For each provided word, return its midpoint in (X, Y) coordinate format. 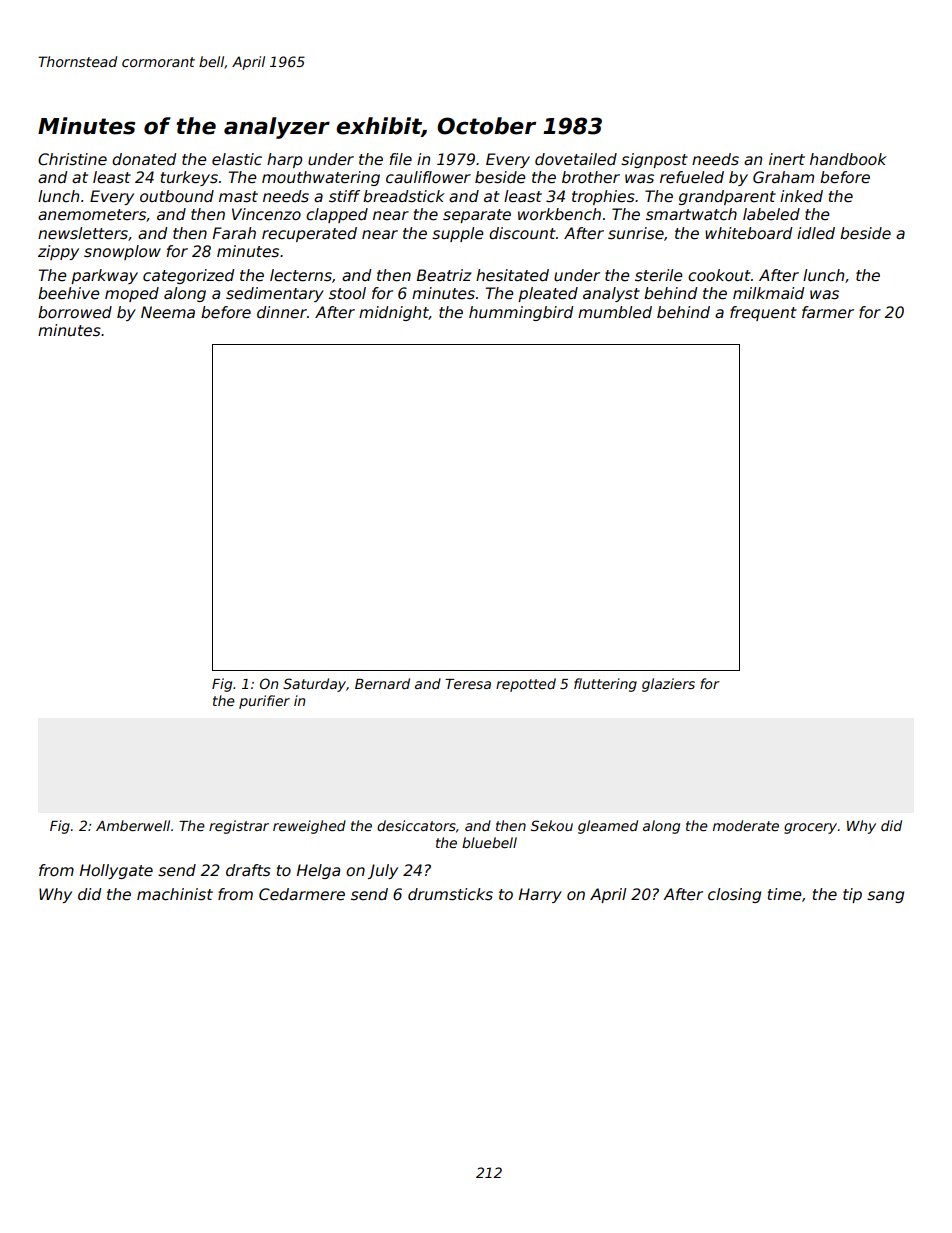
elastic (237, 159)
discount (522, 233)
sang (885, 897)
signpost (654, 160)
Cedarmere (302, 894)
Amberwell (133, 825)
